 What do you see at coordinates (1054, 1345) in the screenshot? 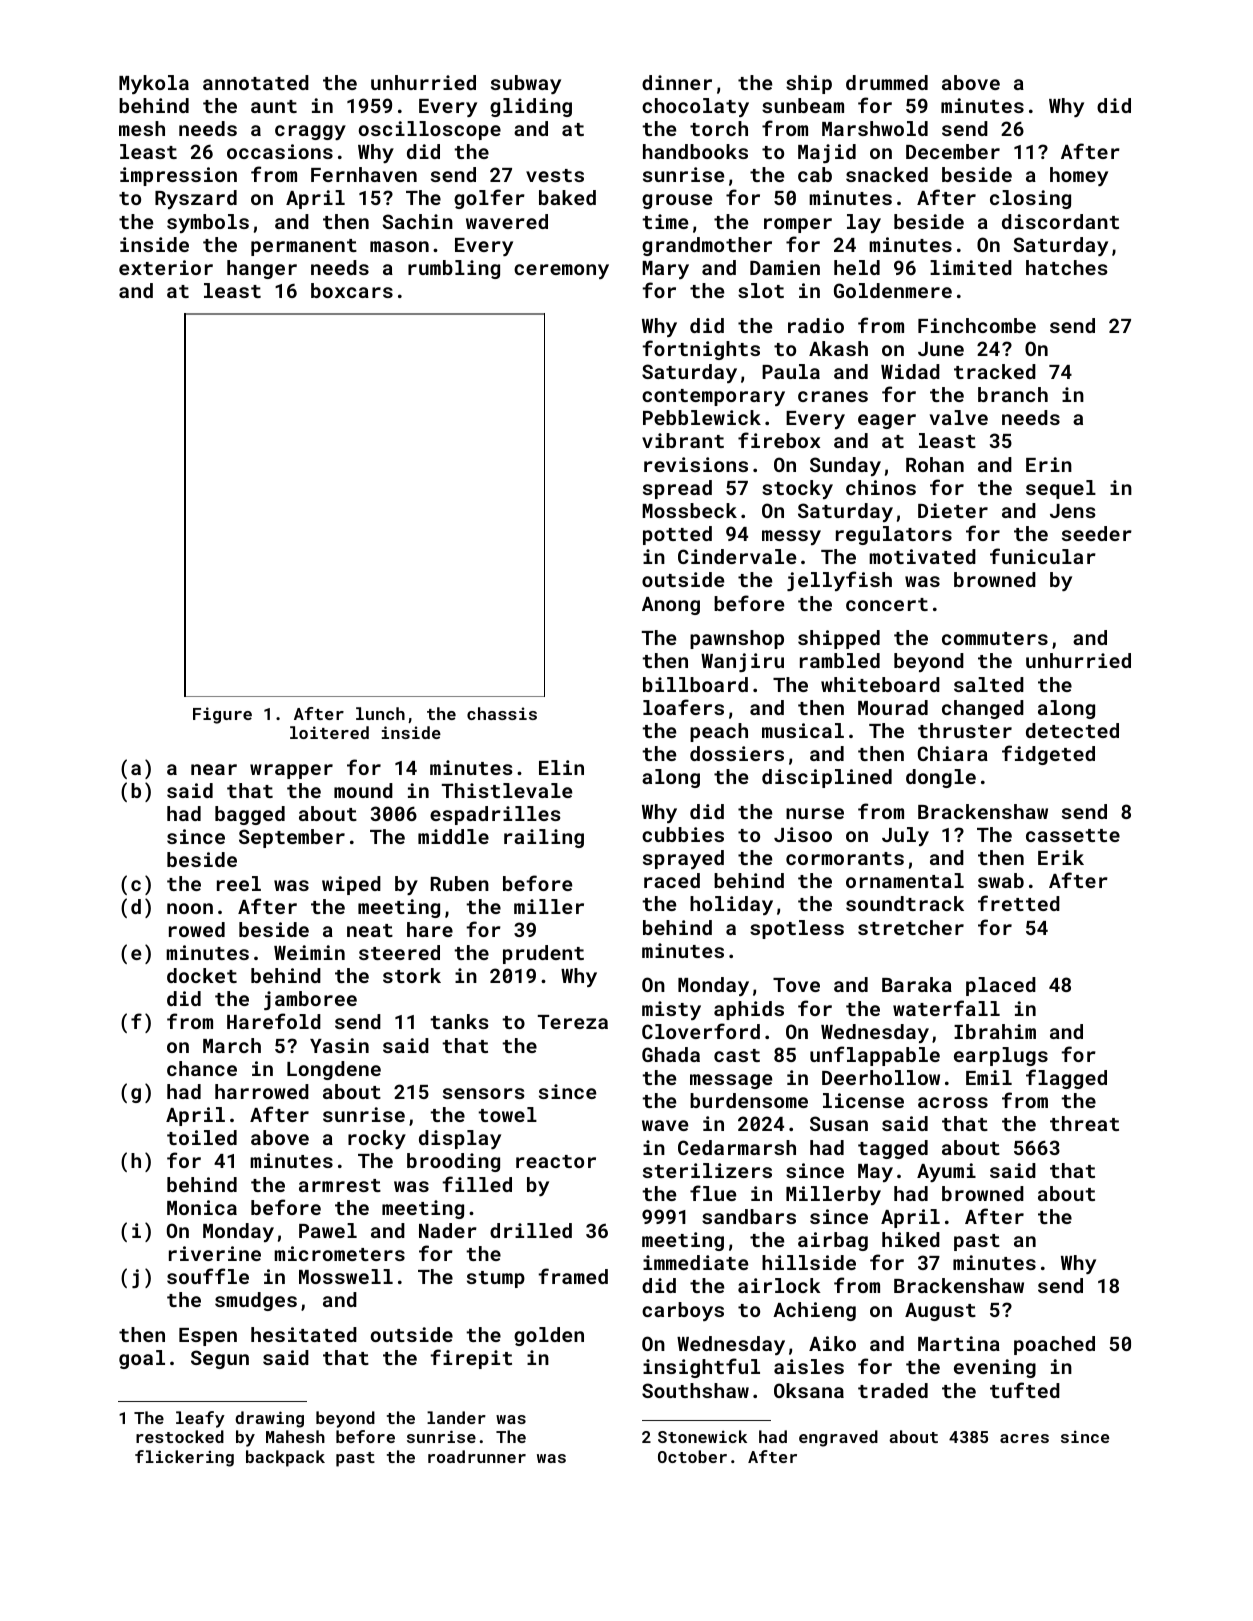
I see `poached` at bounding box center [1054, 1345].
